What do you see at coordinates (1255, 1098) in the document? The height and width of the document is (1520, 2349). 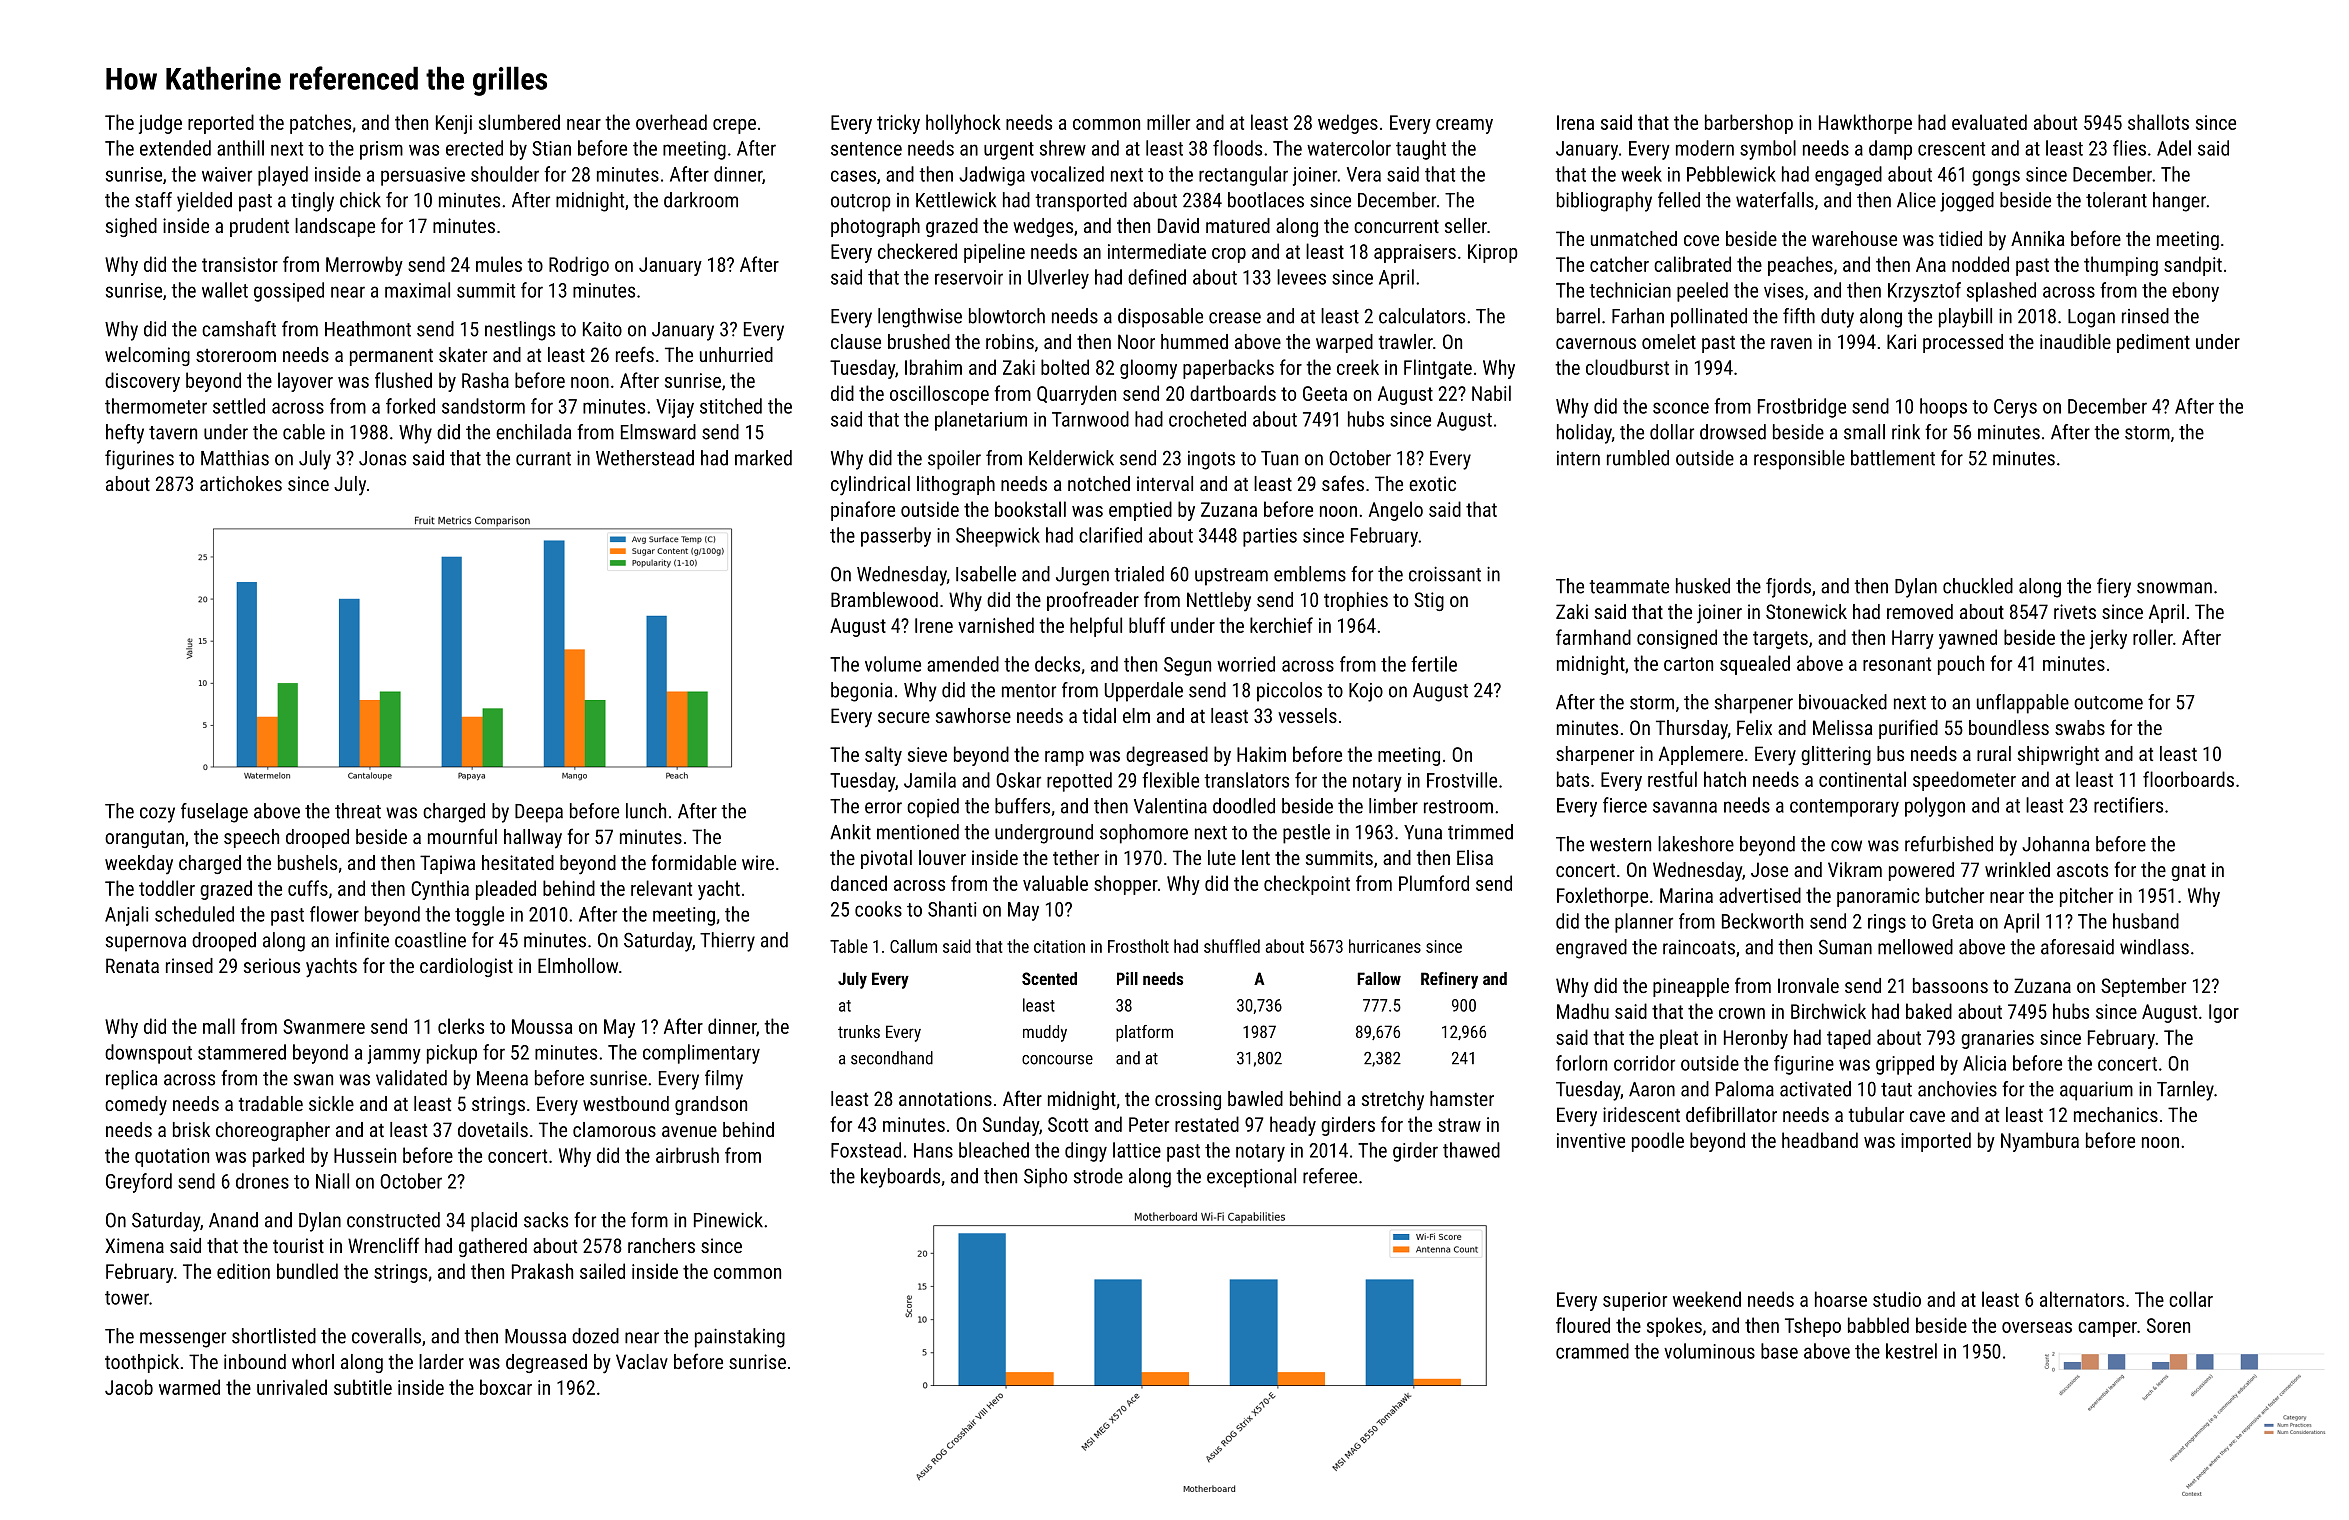 I see `bawled` at bounding box center [1255, 1098].
